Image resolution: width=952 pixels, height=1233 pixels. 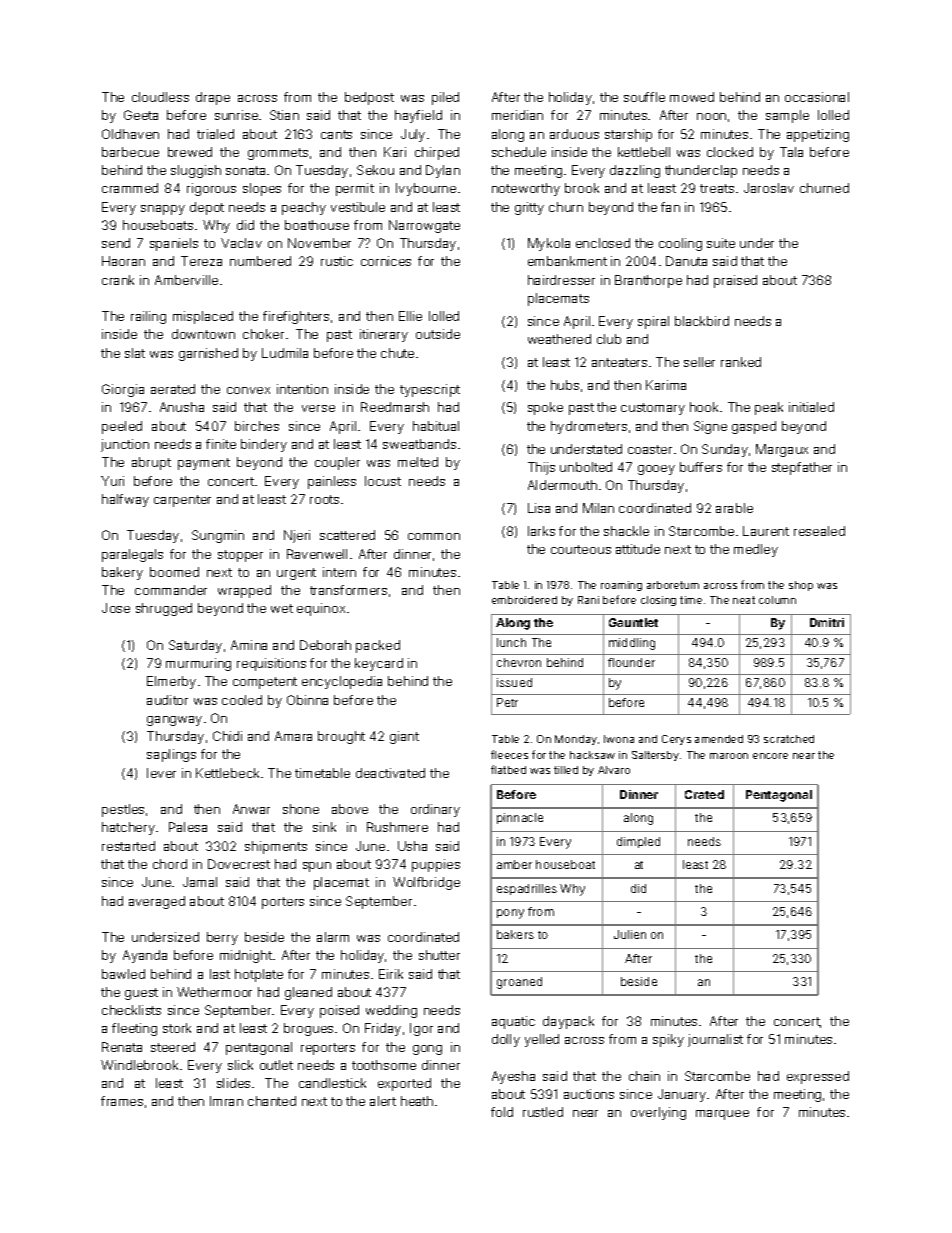 I want to click on Mykola, so click(x=549, y=244).
